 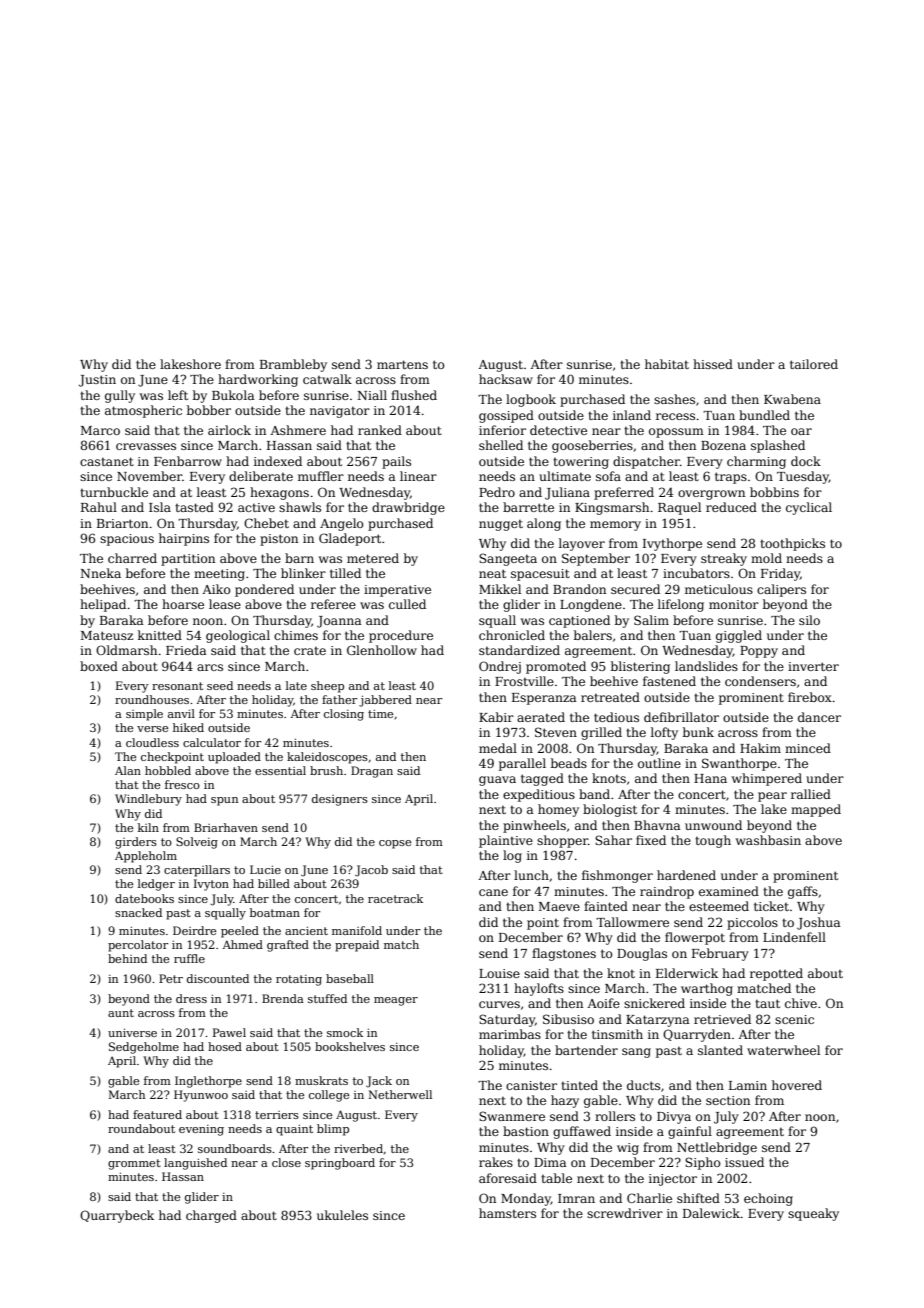 I want to click on Appleholm, so click(x=146, y=857).
